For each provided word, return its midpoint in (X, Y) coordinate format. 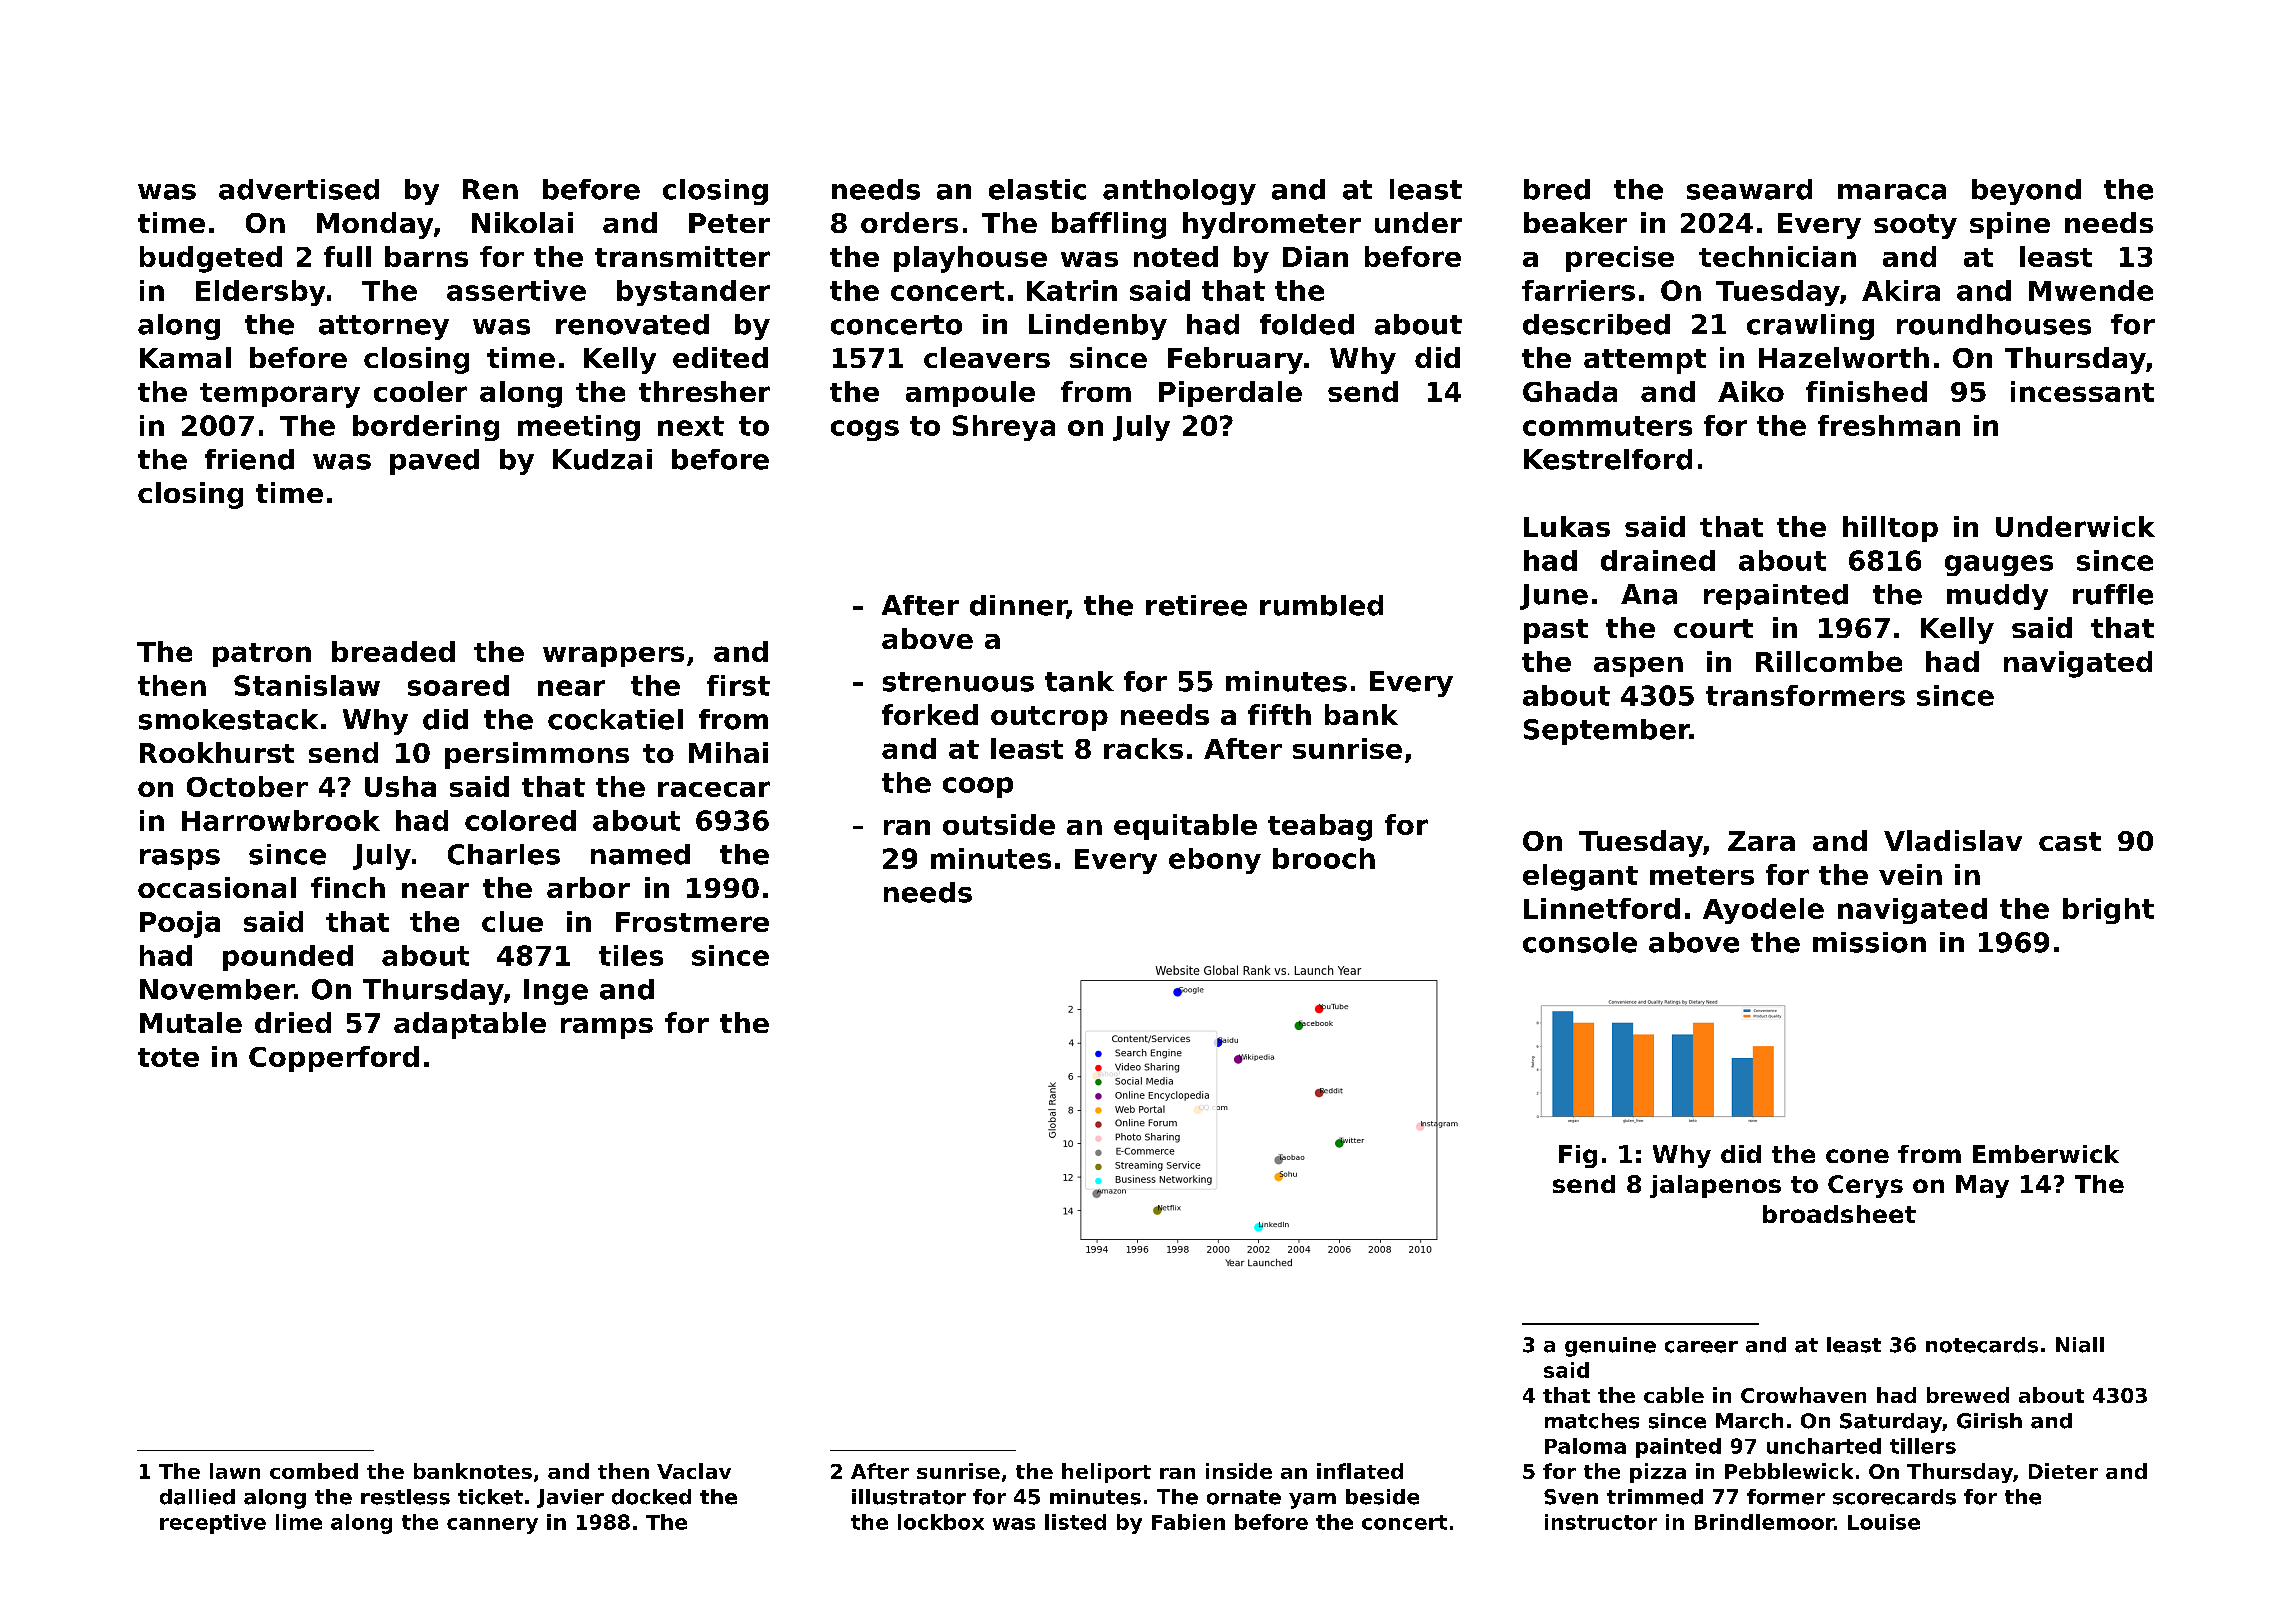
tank (1079, 681)
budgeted (211, 259)
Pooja (180, 924)
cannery (492, 1526)
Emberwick (2046, 1154)
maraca (1892, 192)
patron (262, 655)
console (1580, 942)
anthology (1179, 192)
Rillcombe (1829, 661)
